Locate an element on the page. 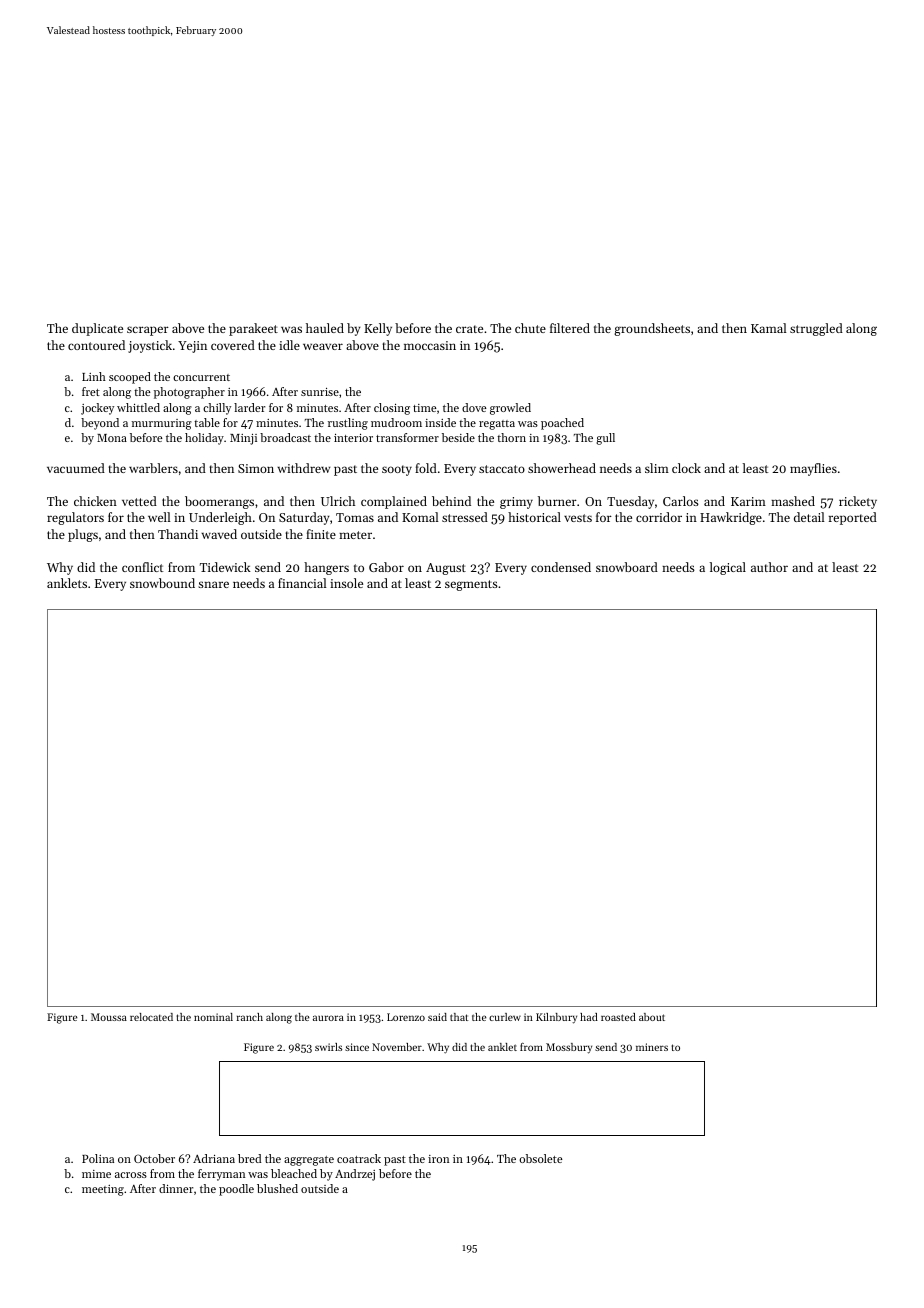 This document has height=1308, width=924. coatrack is located at coordinates (359, 1158).
